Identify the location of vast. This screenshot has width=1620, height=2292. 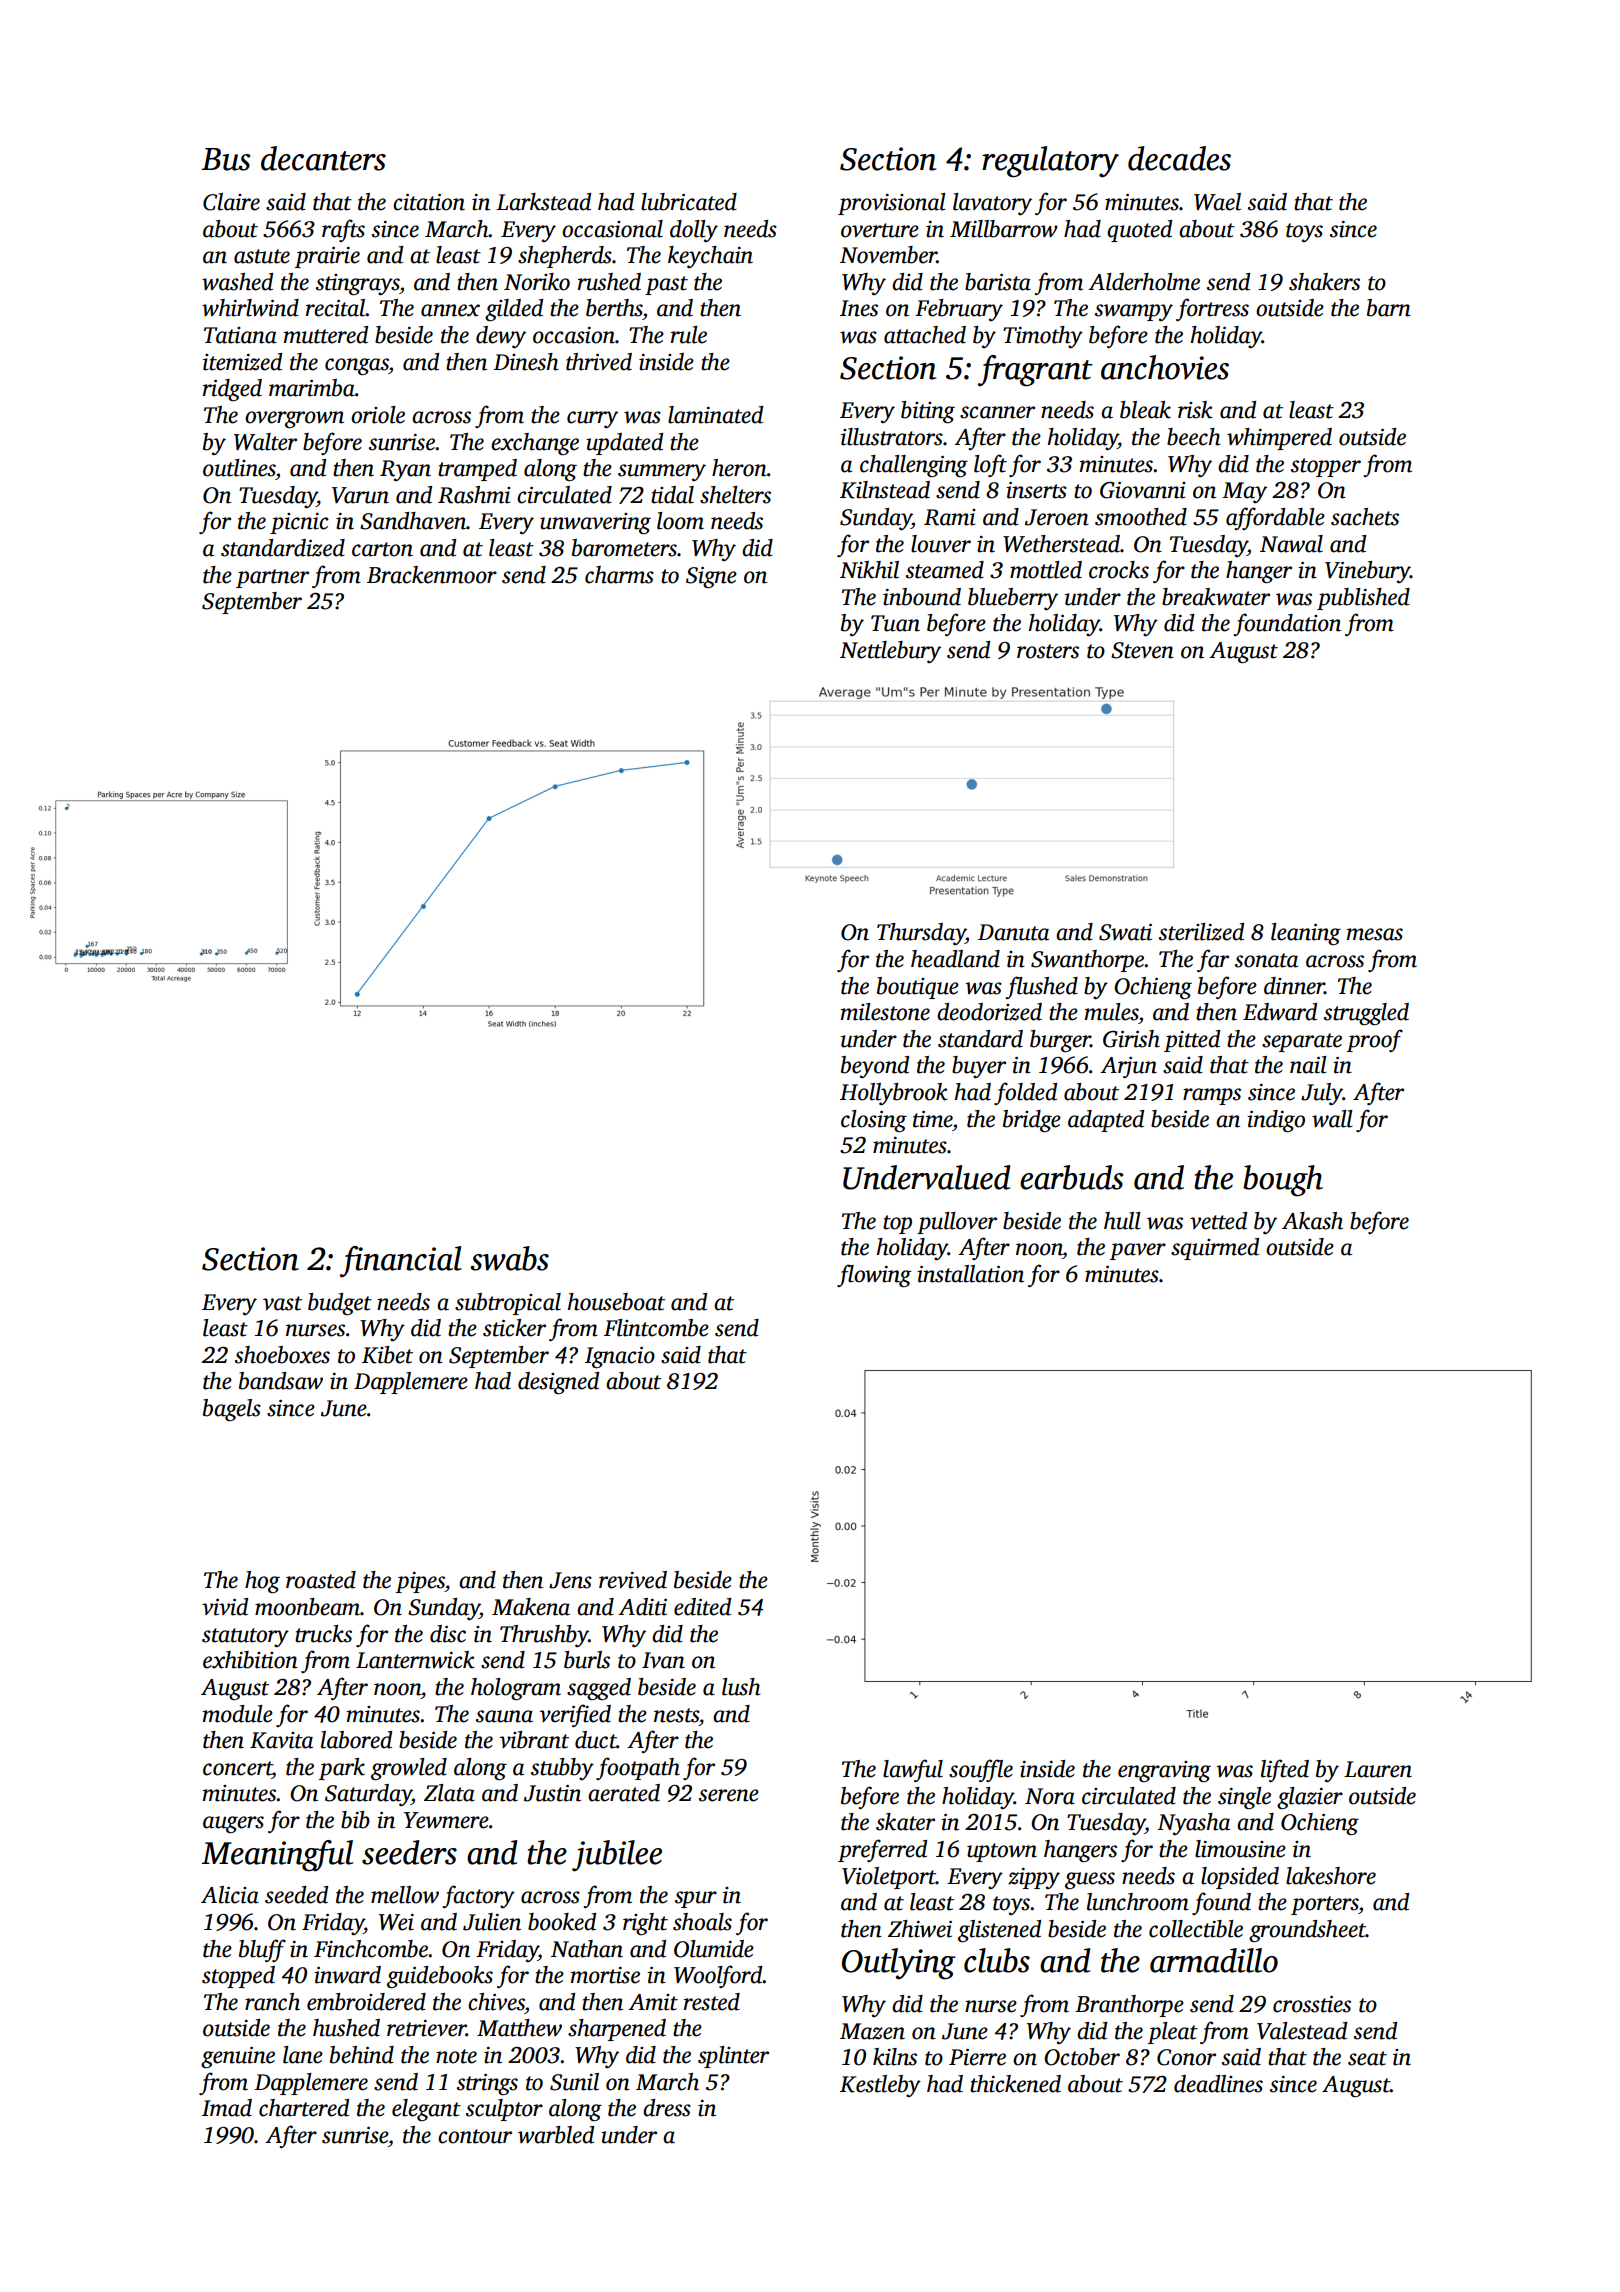
(282, 1303).
